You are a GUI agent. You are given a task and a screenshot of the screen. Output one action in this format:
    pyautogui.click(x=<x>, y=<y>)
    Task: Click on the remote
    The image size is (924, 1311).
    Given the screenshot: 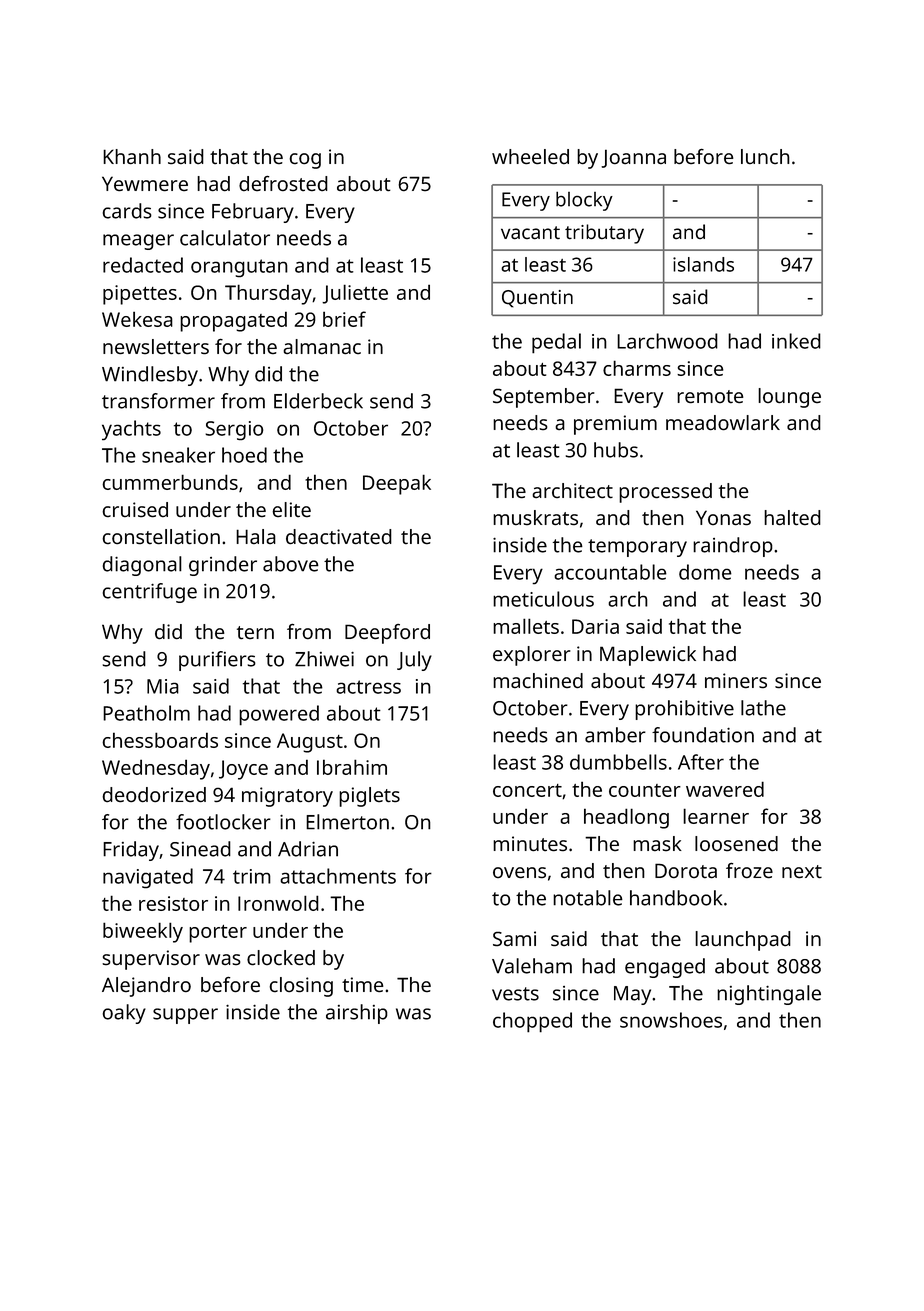 What is the action you would take?
    pyautogui.click(x=710, y=396)
